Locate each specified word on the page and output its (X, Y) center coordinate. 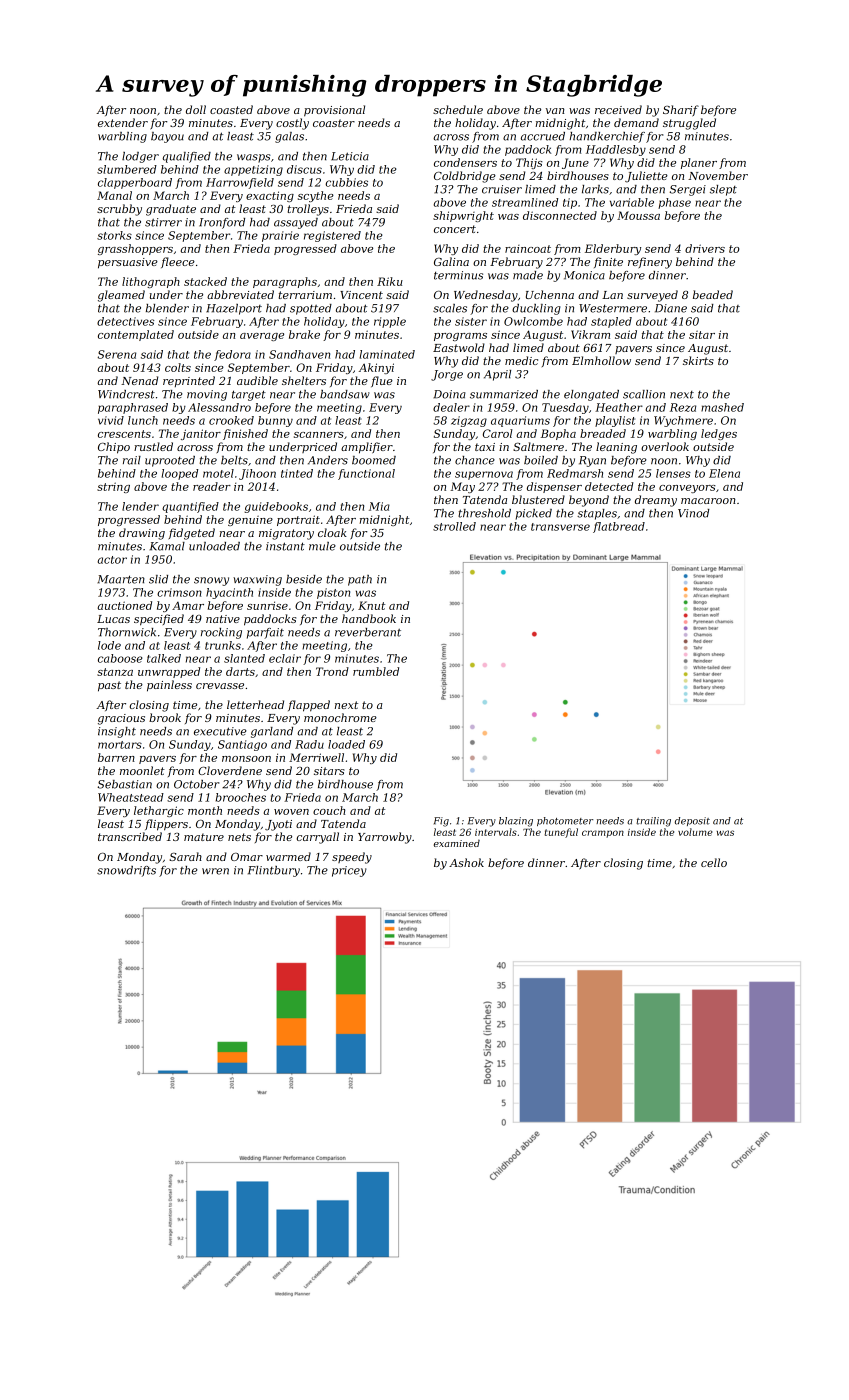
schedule (458, 109)
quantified (190, 507)
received (618, 109)
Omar (247, 857)
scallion (644, 394)
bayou (167, 137)
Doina (449, 394)
